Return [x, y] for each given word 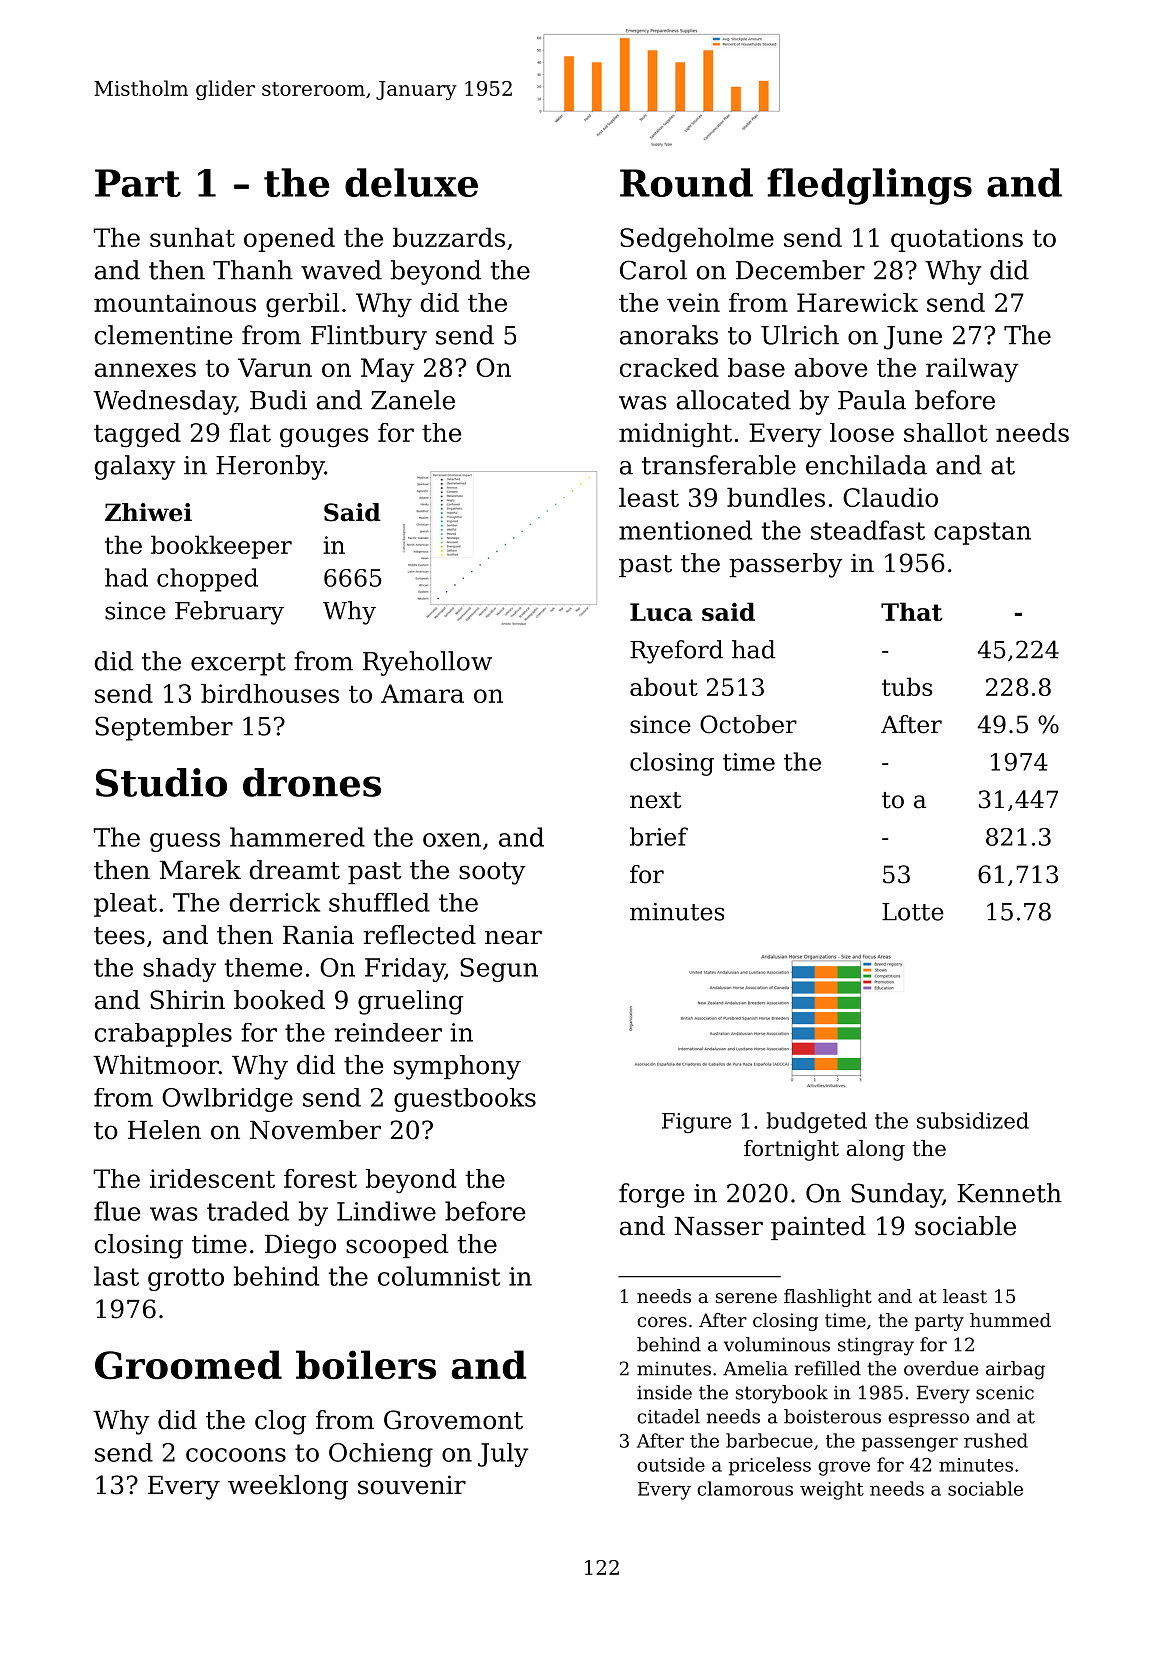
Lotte [913, 912]
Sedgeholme [697, 240]
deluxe [411, 182]
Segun [499, 970]
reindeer [388, 1032]
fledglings [869, 186]
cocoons [236, 1455]
